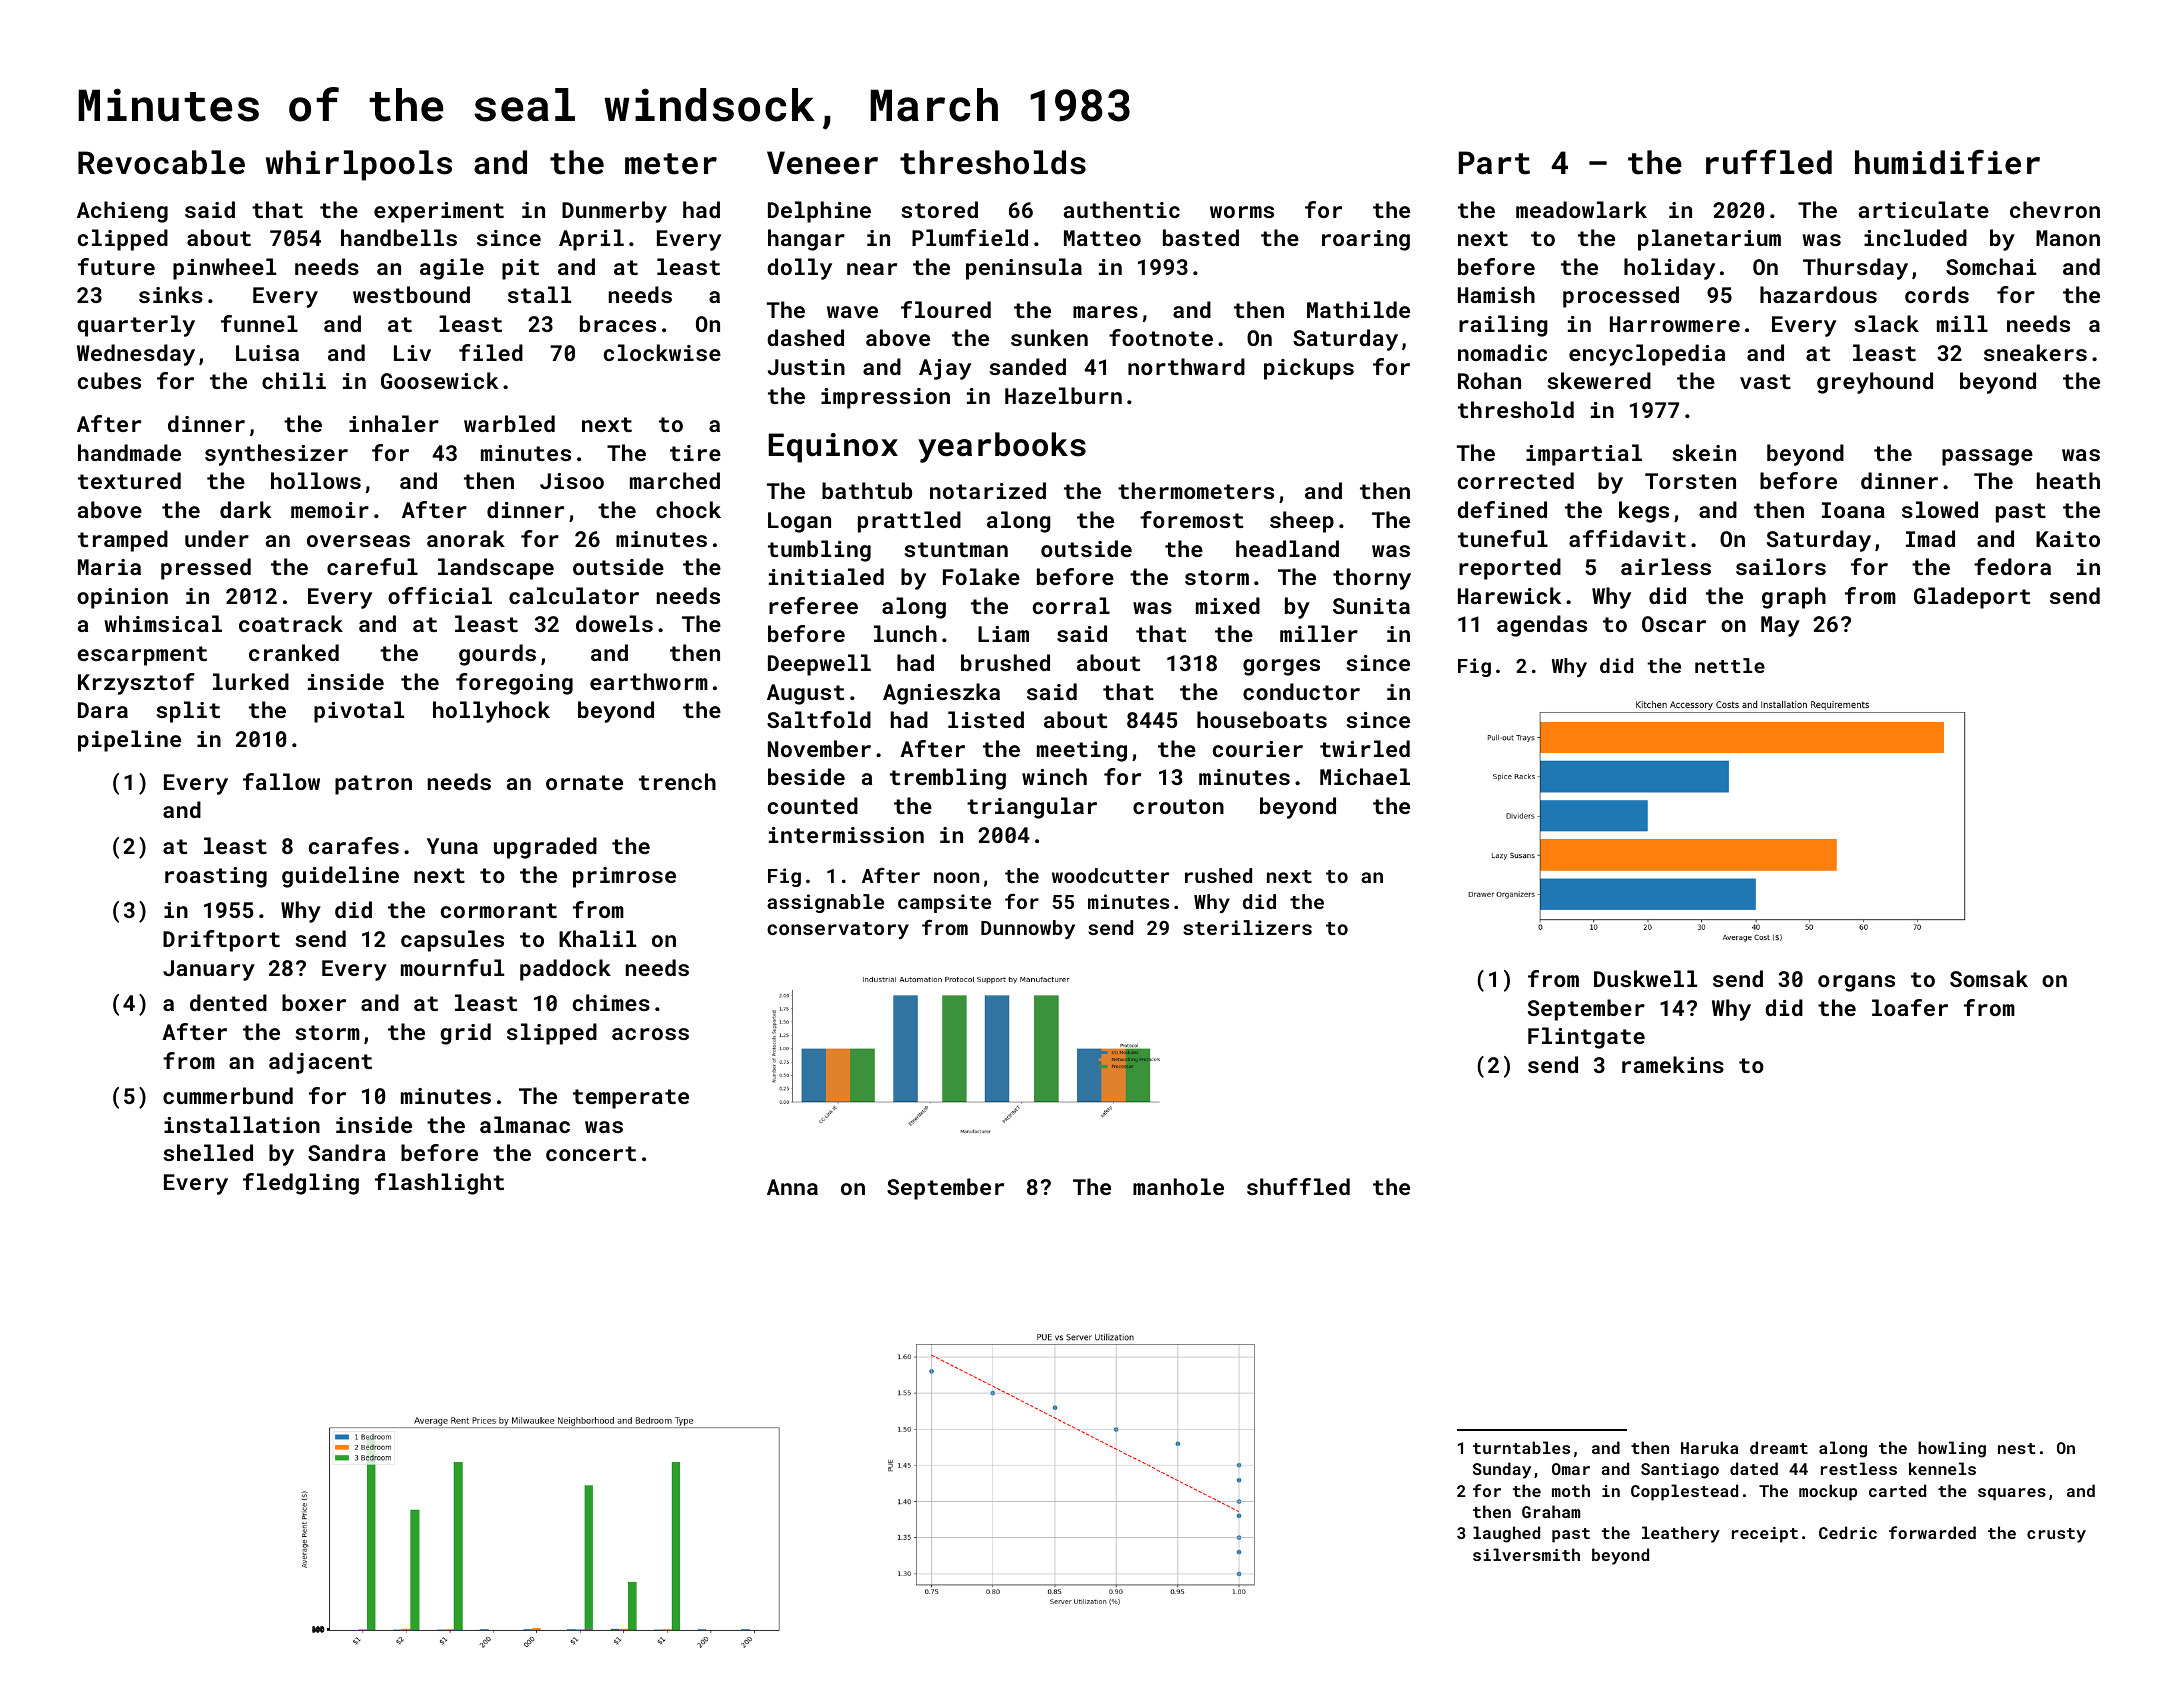 The width and height of the image is (2178, 1683). Describe the element at coordinates (491, 712) in the image. I see `hollyhock` at that location.
